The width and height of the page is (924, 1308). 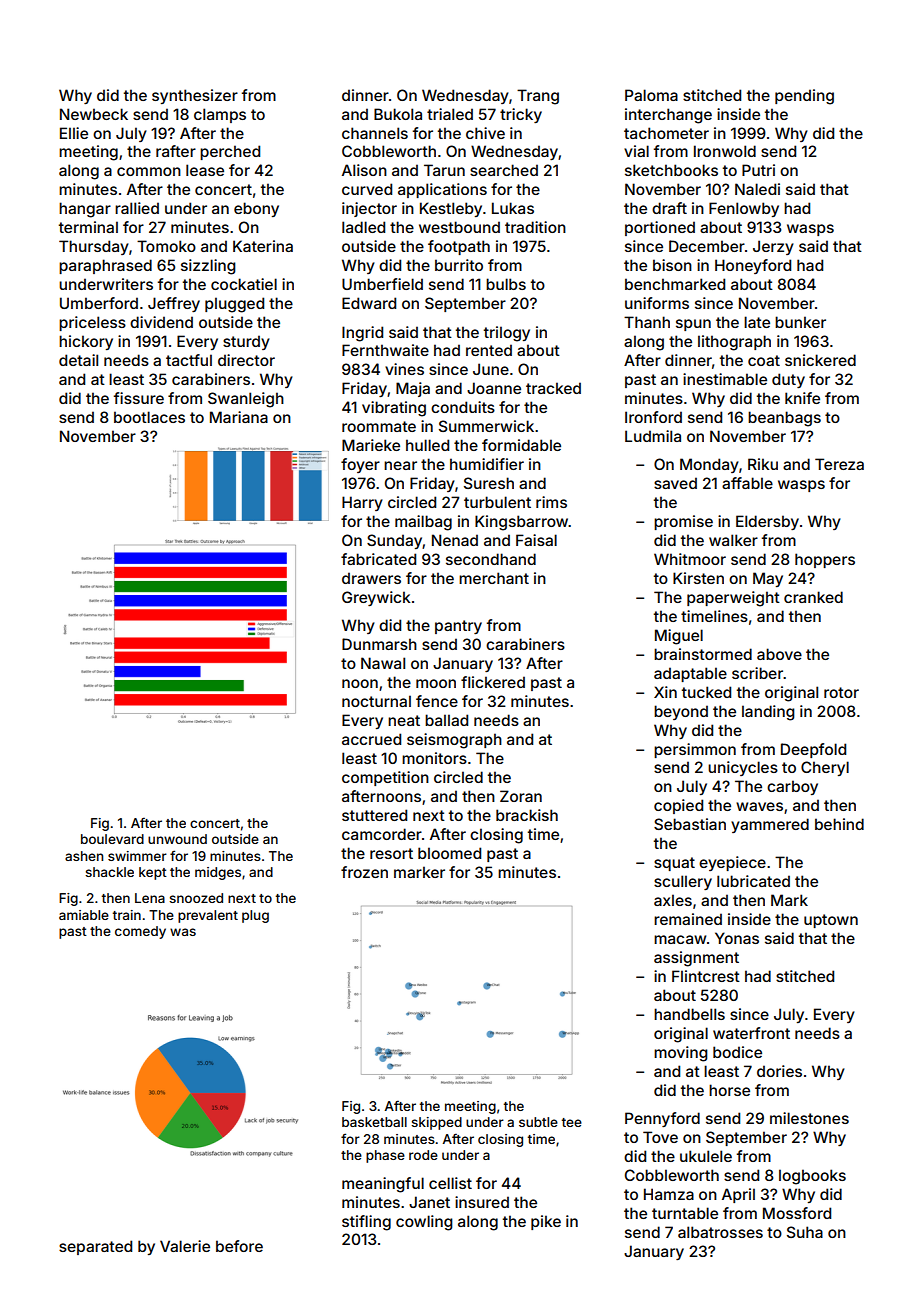 What do you see at coordinates (813, 750) in the page?
I see `Deepfold` at bounding box center [813, 750].
